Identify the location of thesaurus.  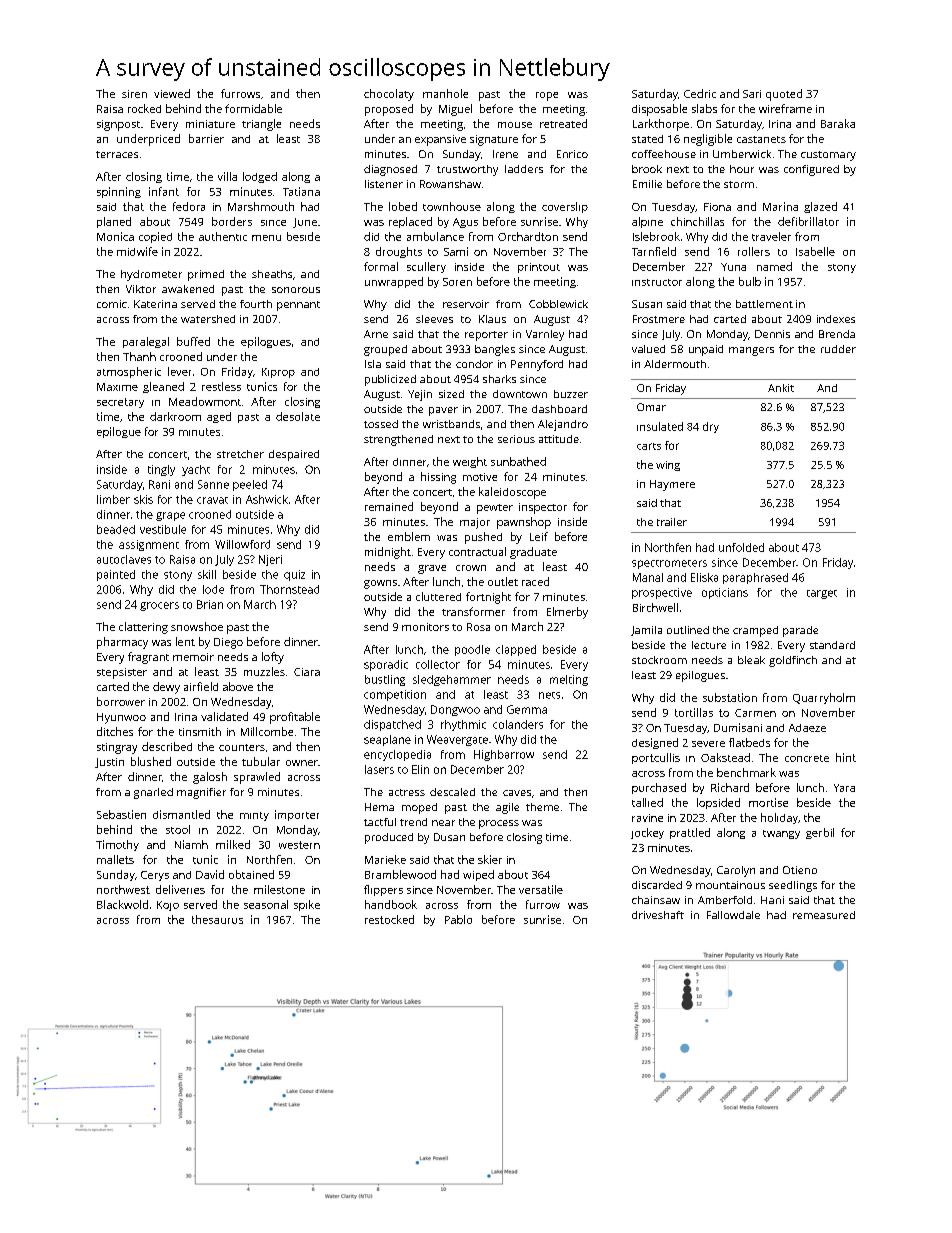
(217, 919).
